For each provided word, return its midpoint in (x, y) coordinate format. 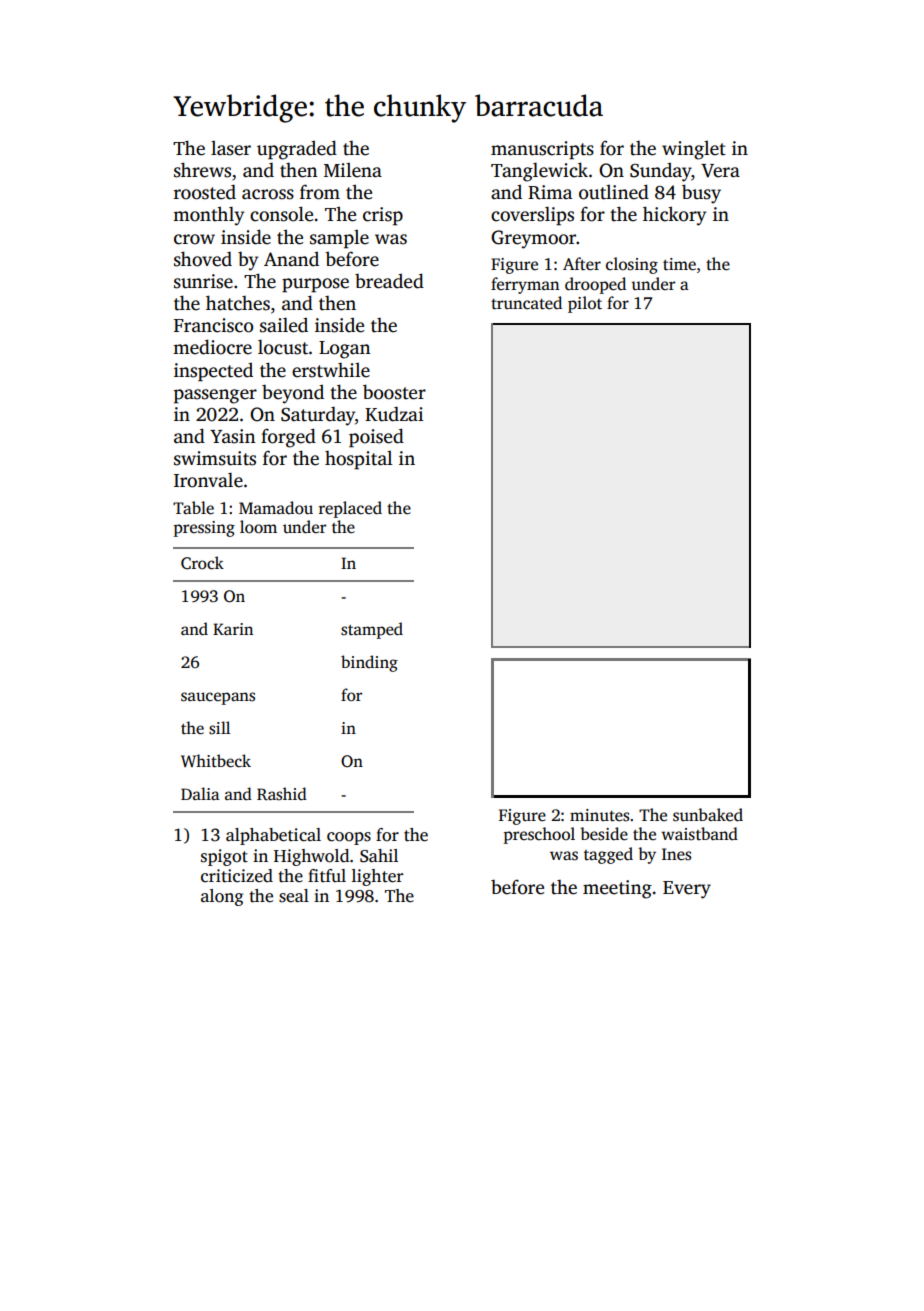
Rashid (282, 794)
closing (632, 265)
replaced (350, 509)
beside (604, 834)
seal (294, 896)
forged (288, 438)
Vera (720, 171)
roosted (205, 192)
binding (369, 663)
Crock (202, 563)
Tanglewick (539, 172)
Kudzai (394, 414)
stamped (372, 630)
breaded (389, 281)
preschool (539, 835)
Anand (291, 259)
